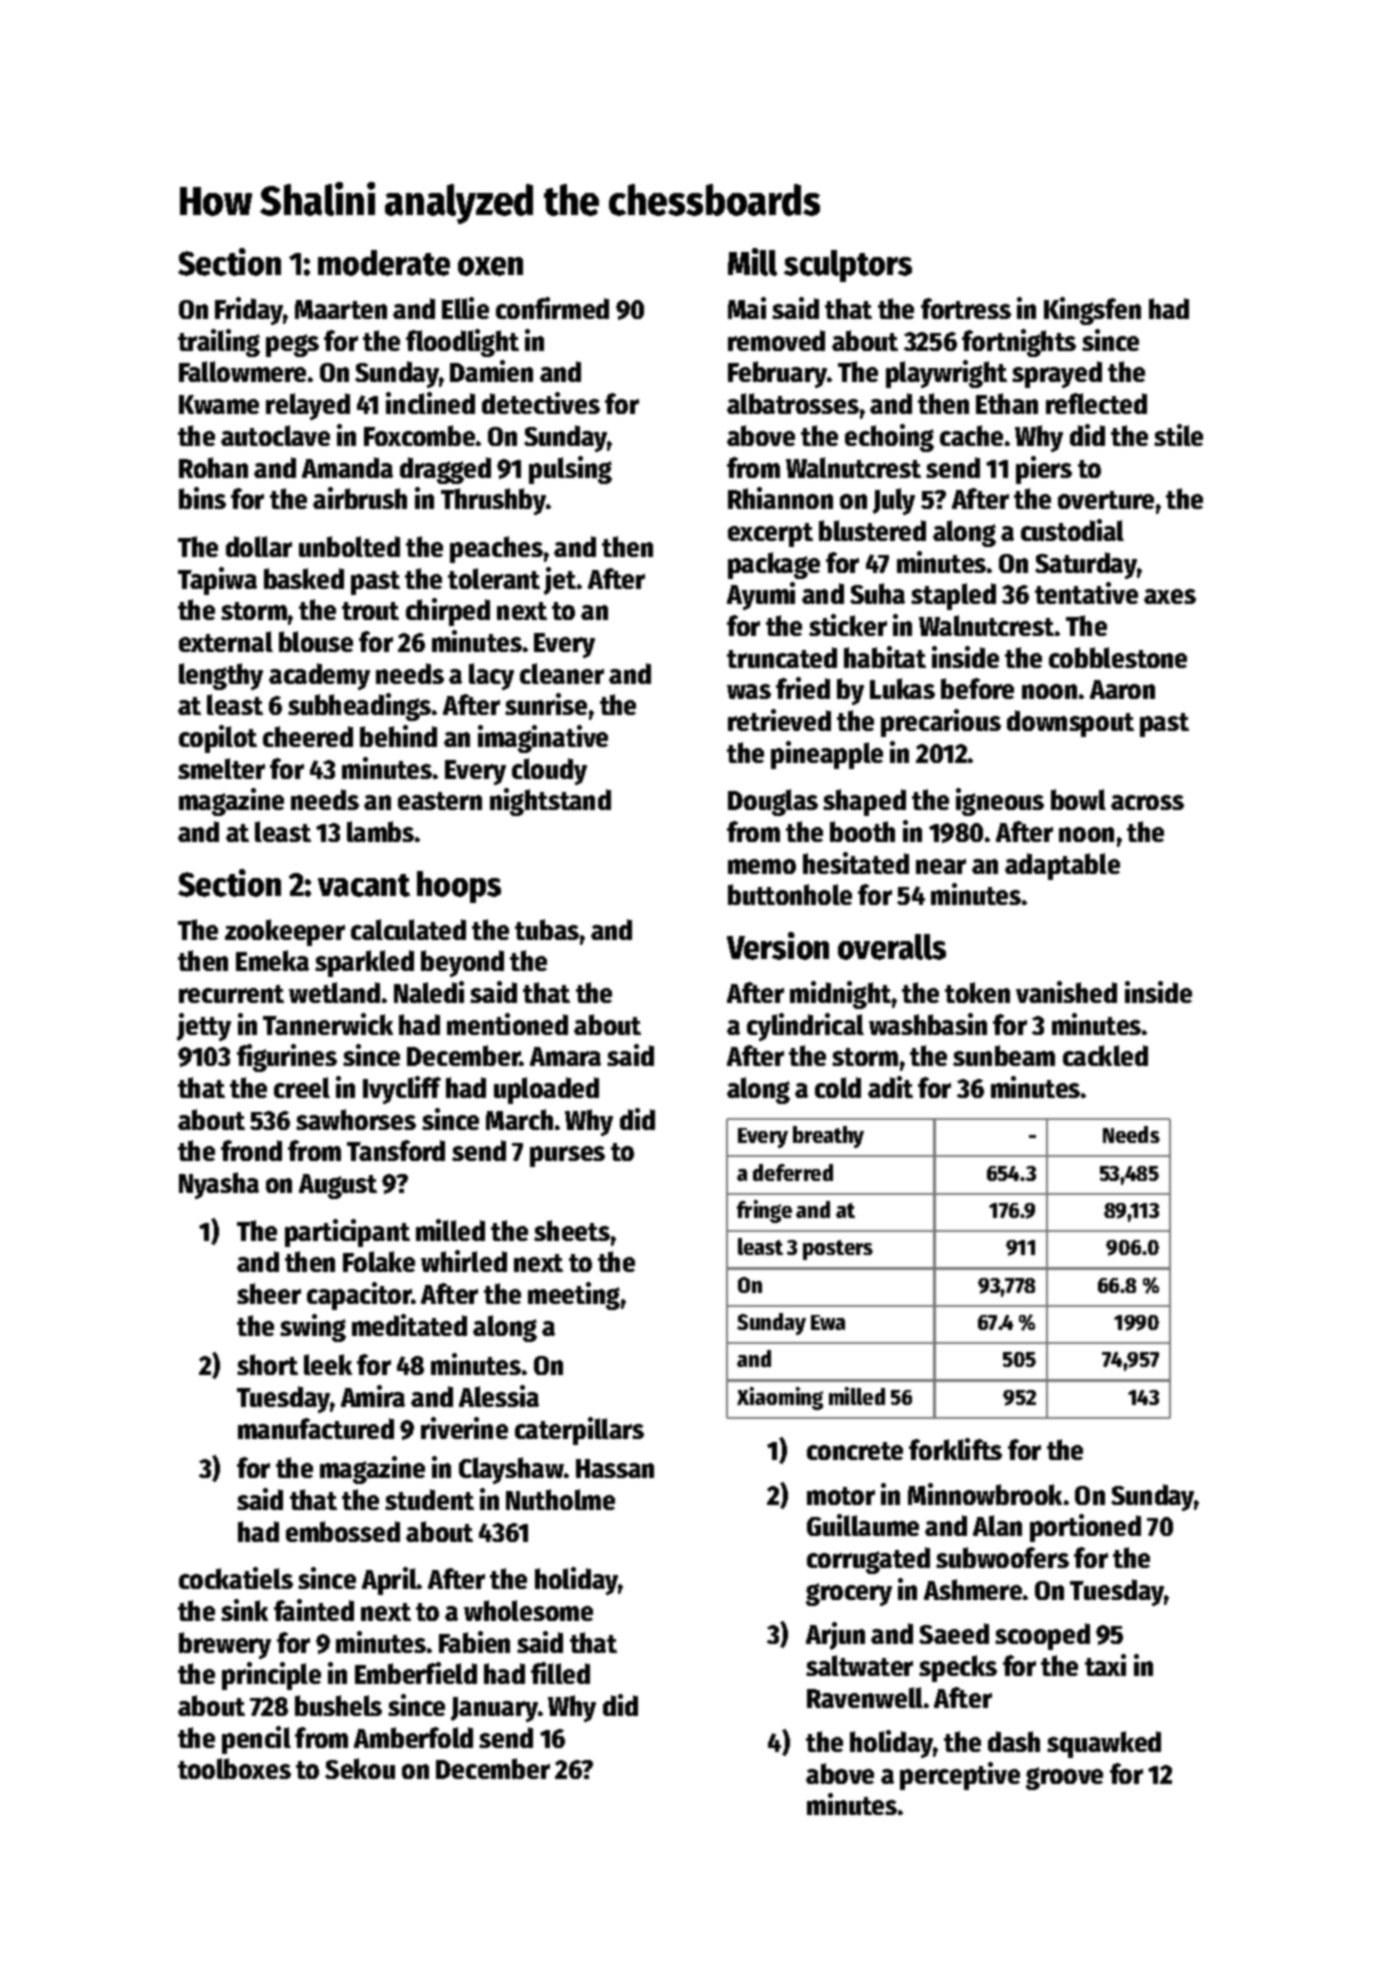  What do you see at coordinates (977, 992) in the page?
I see `token` at bounding box center [977, 992].
